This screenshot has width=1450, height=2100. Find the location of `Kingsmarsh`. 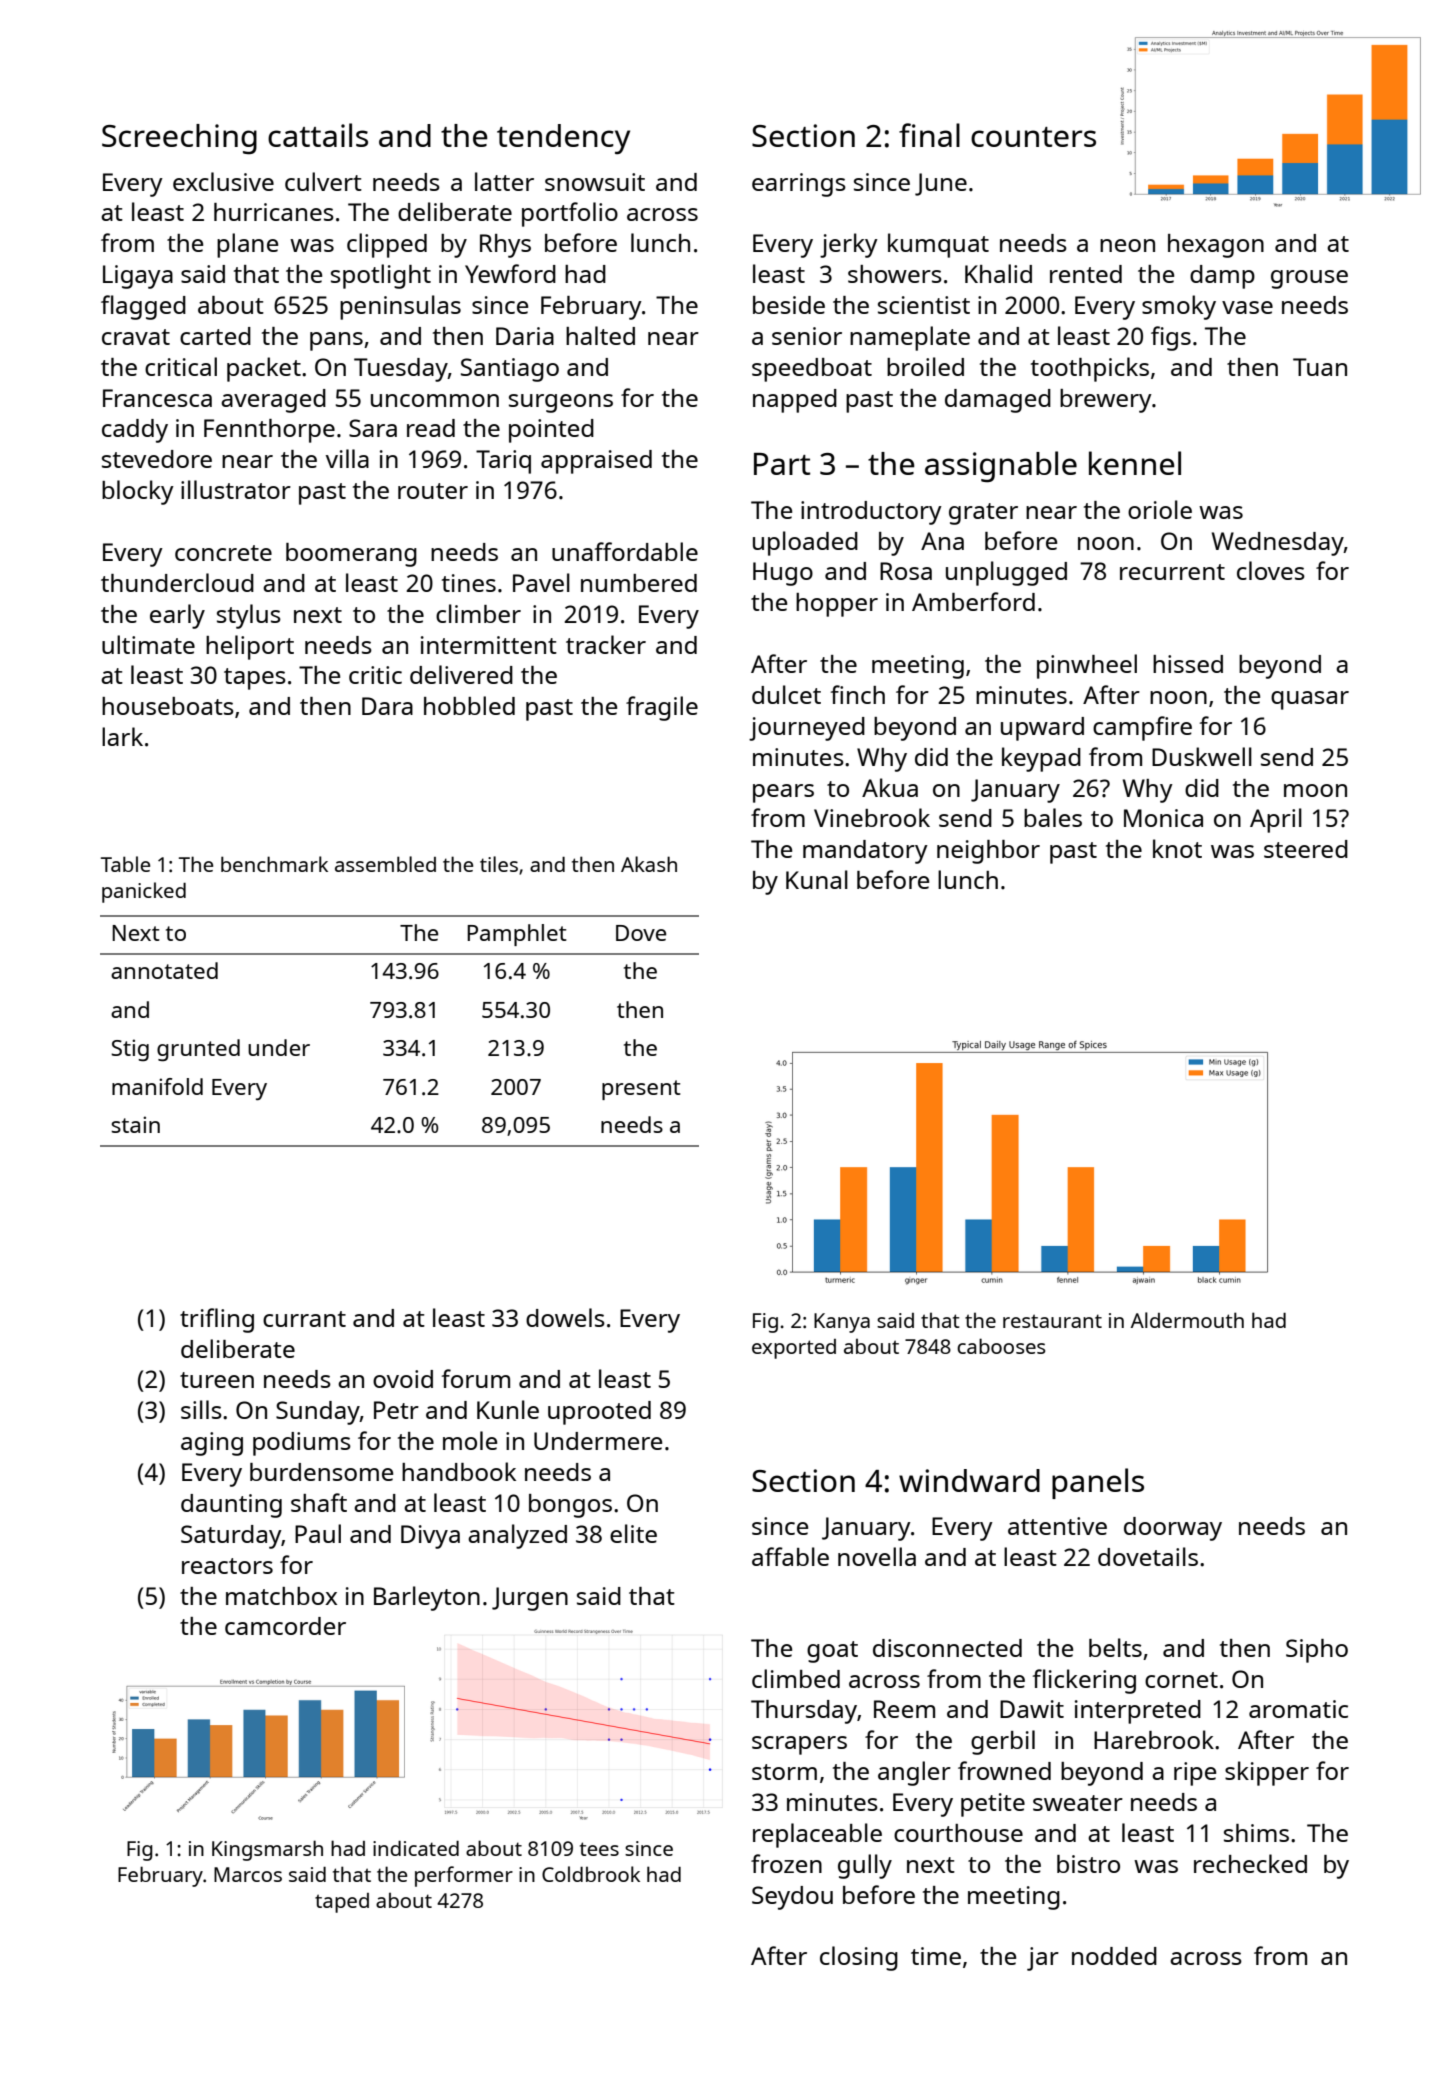

Kingsmarsh is located at coordinates (267, 1850).
